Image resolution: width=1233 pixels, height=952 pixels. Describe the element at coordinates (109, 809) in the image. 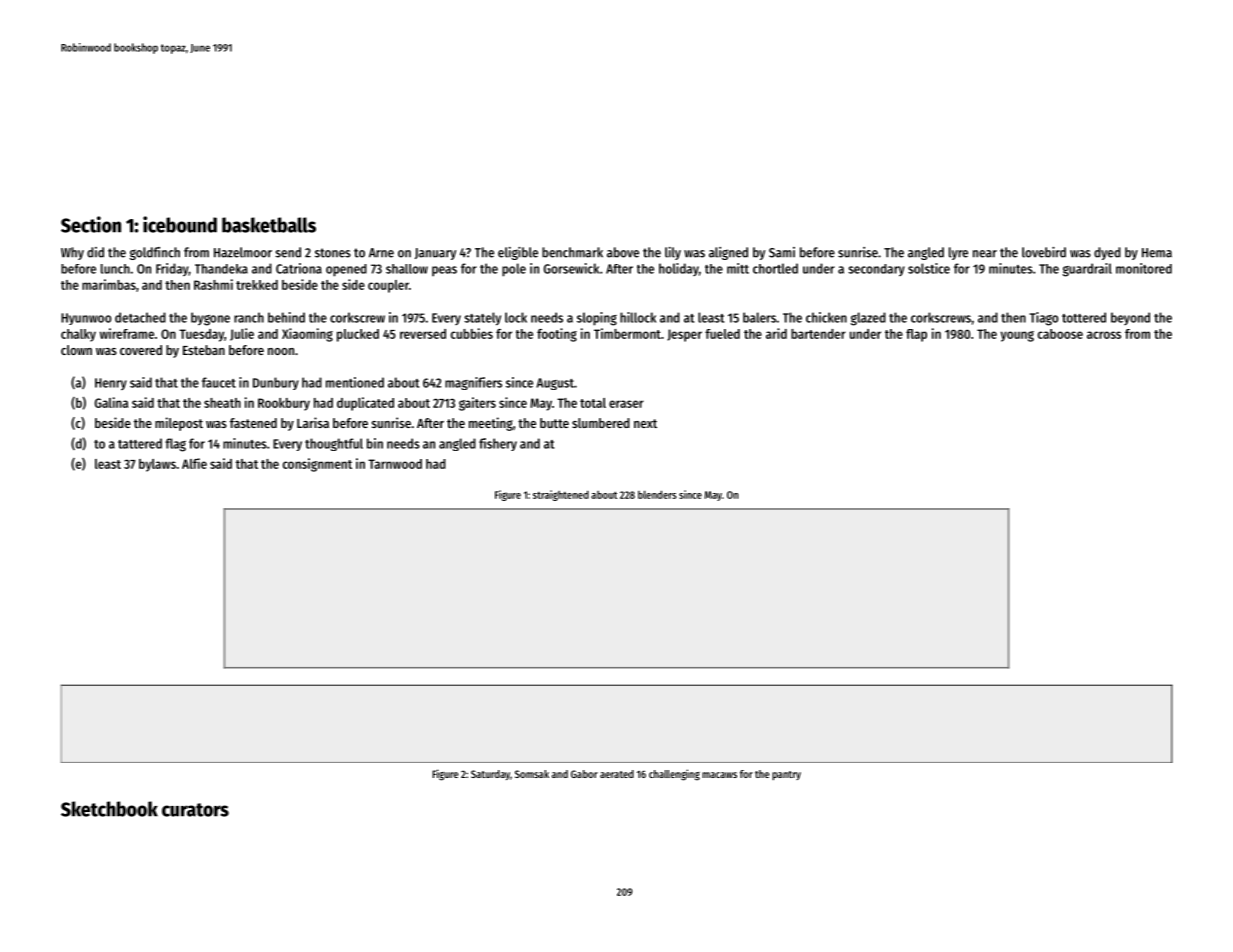

I see `Sketchbook` at that location.
